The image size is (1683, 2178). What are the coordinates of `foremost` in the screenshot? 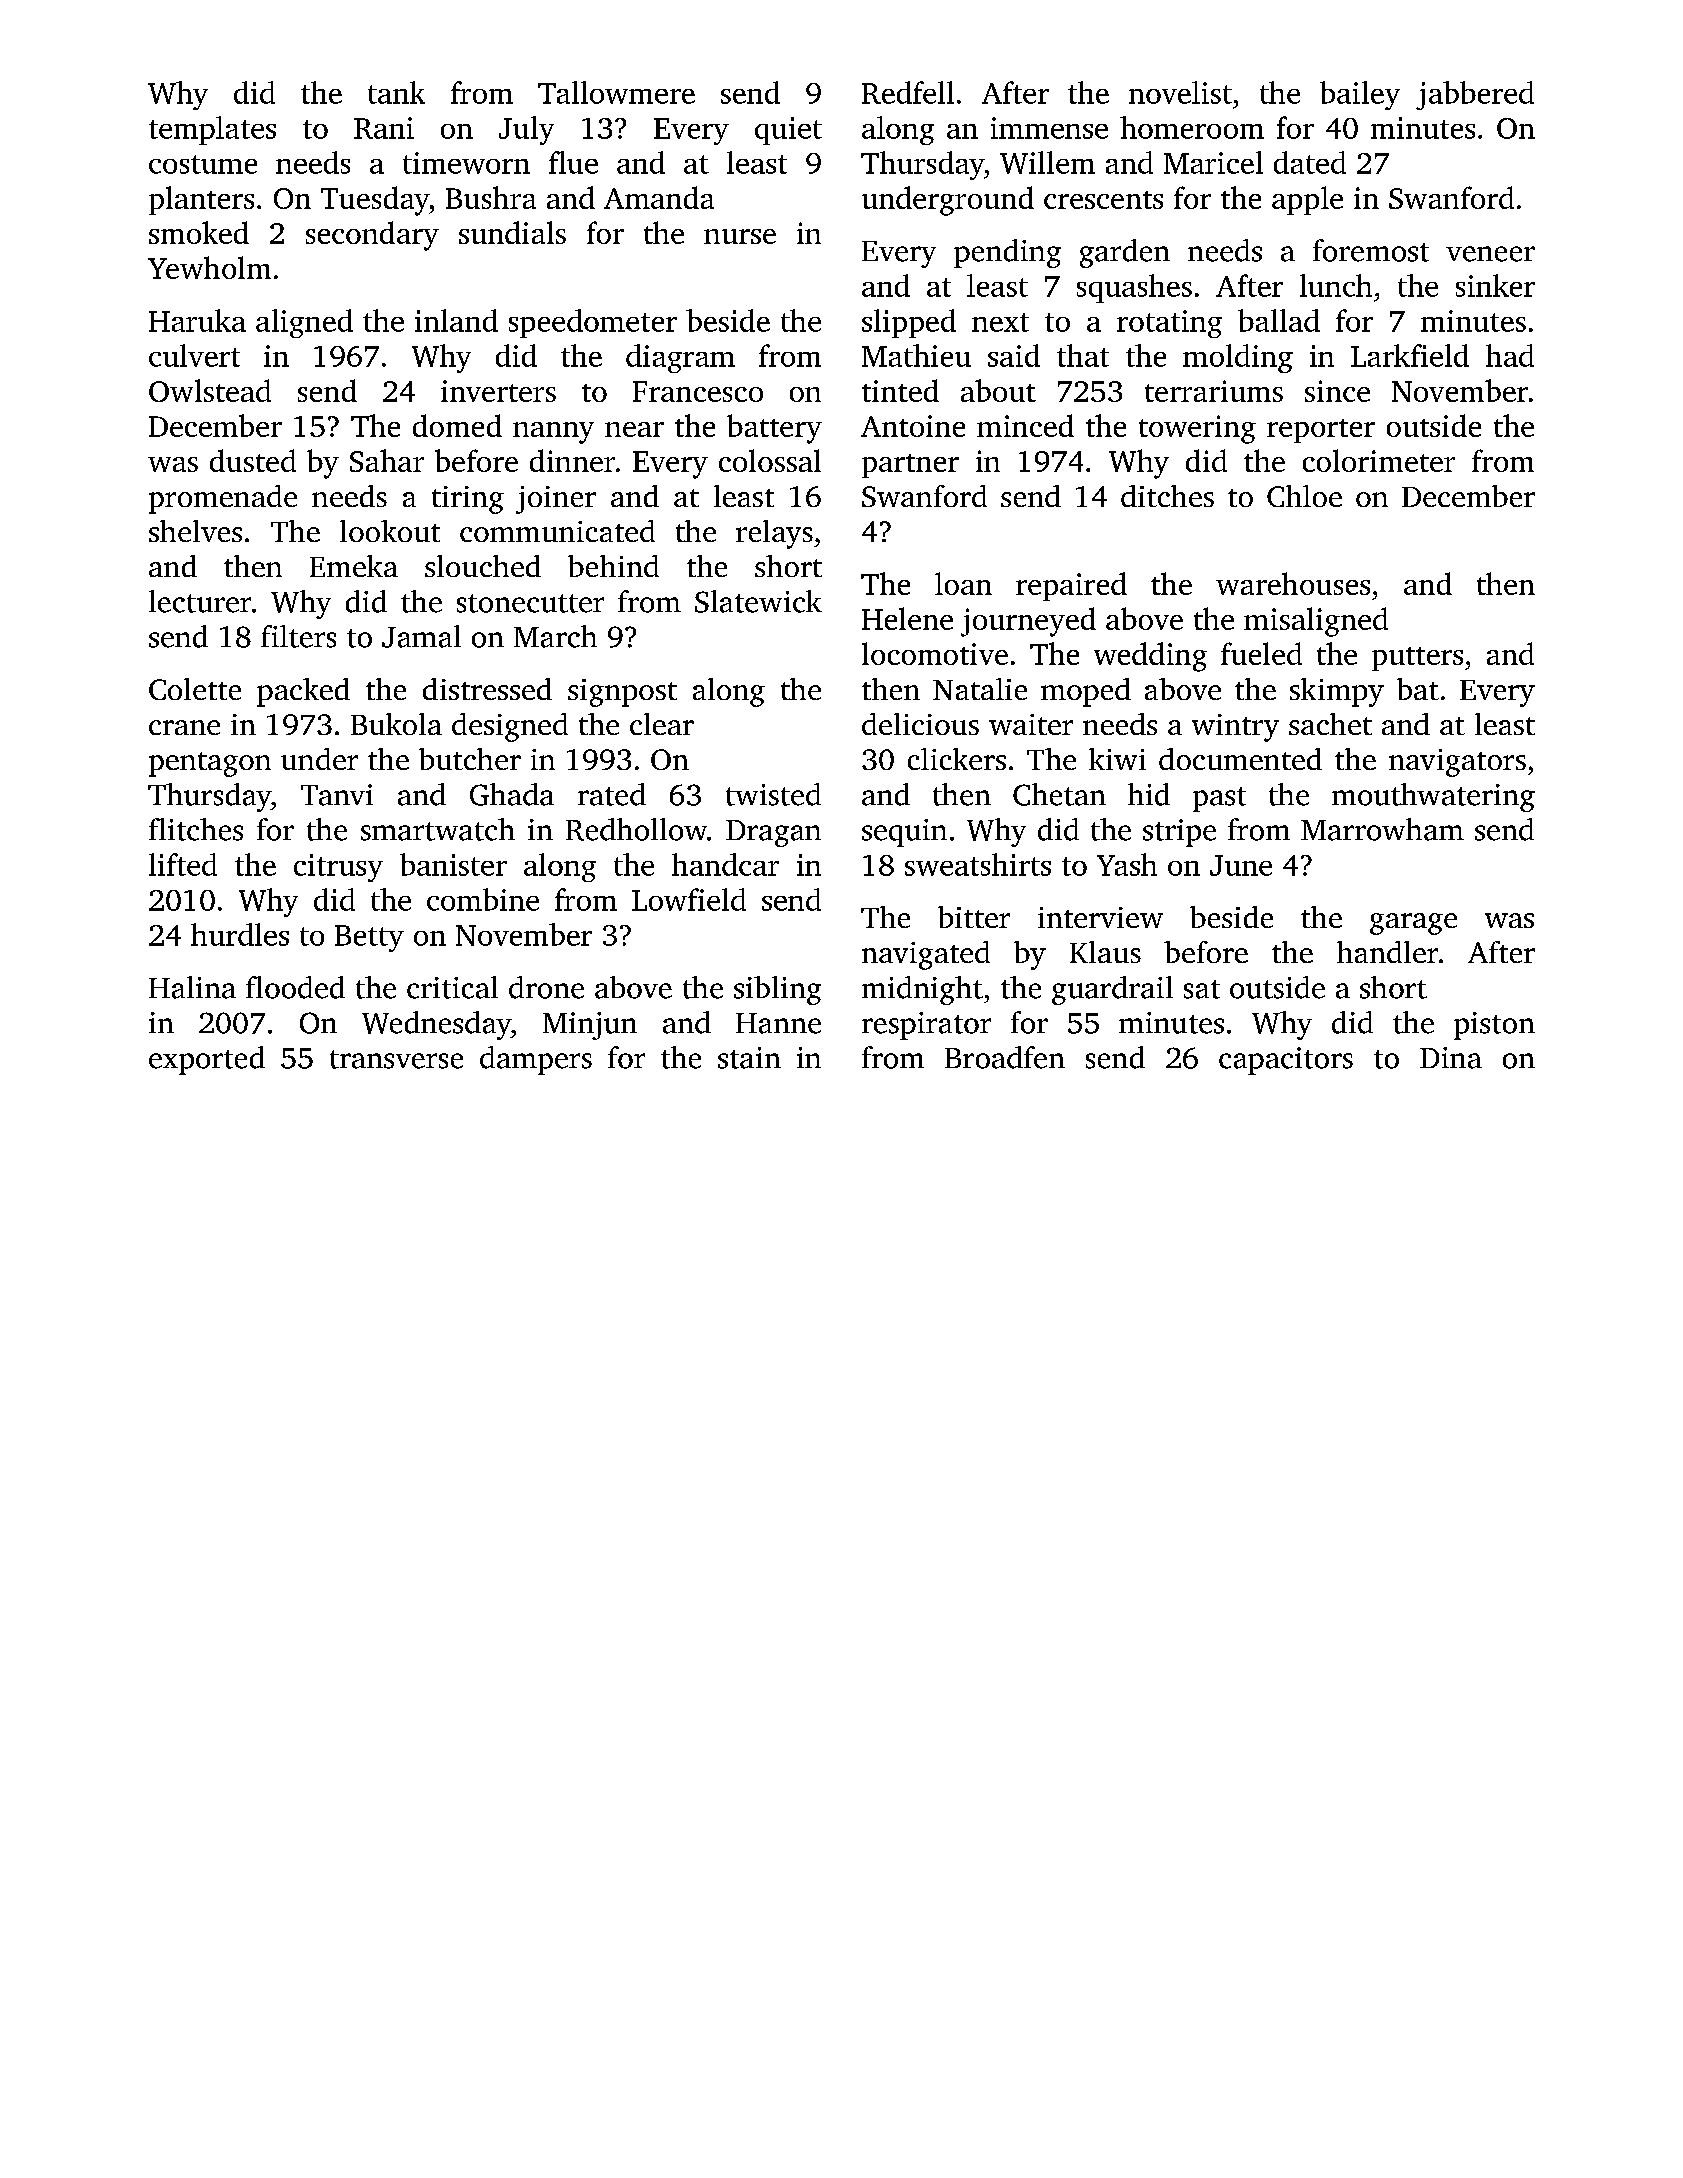 It's located at (1371, 250).
